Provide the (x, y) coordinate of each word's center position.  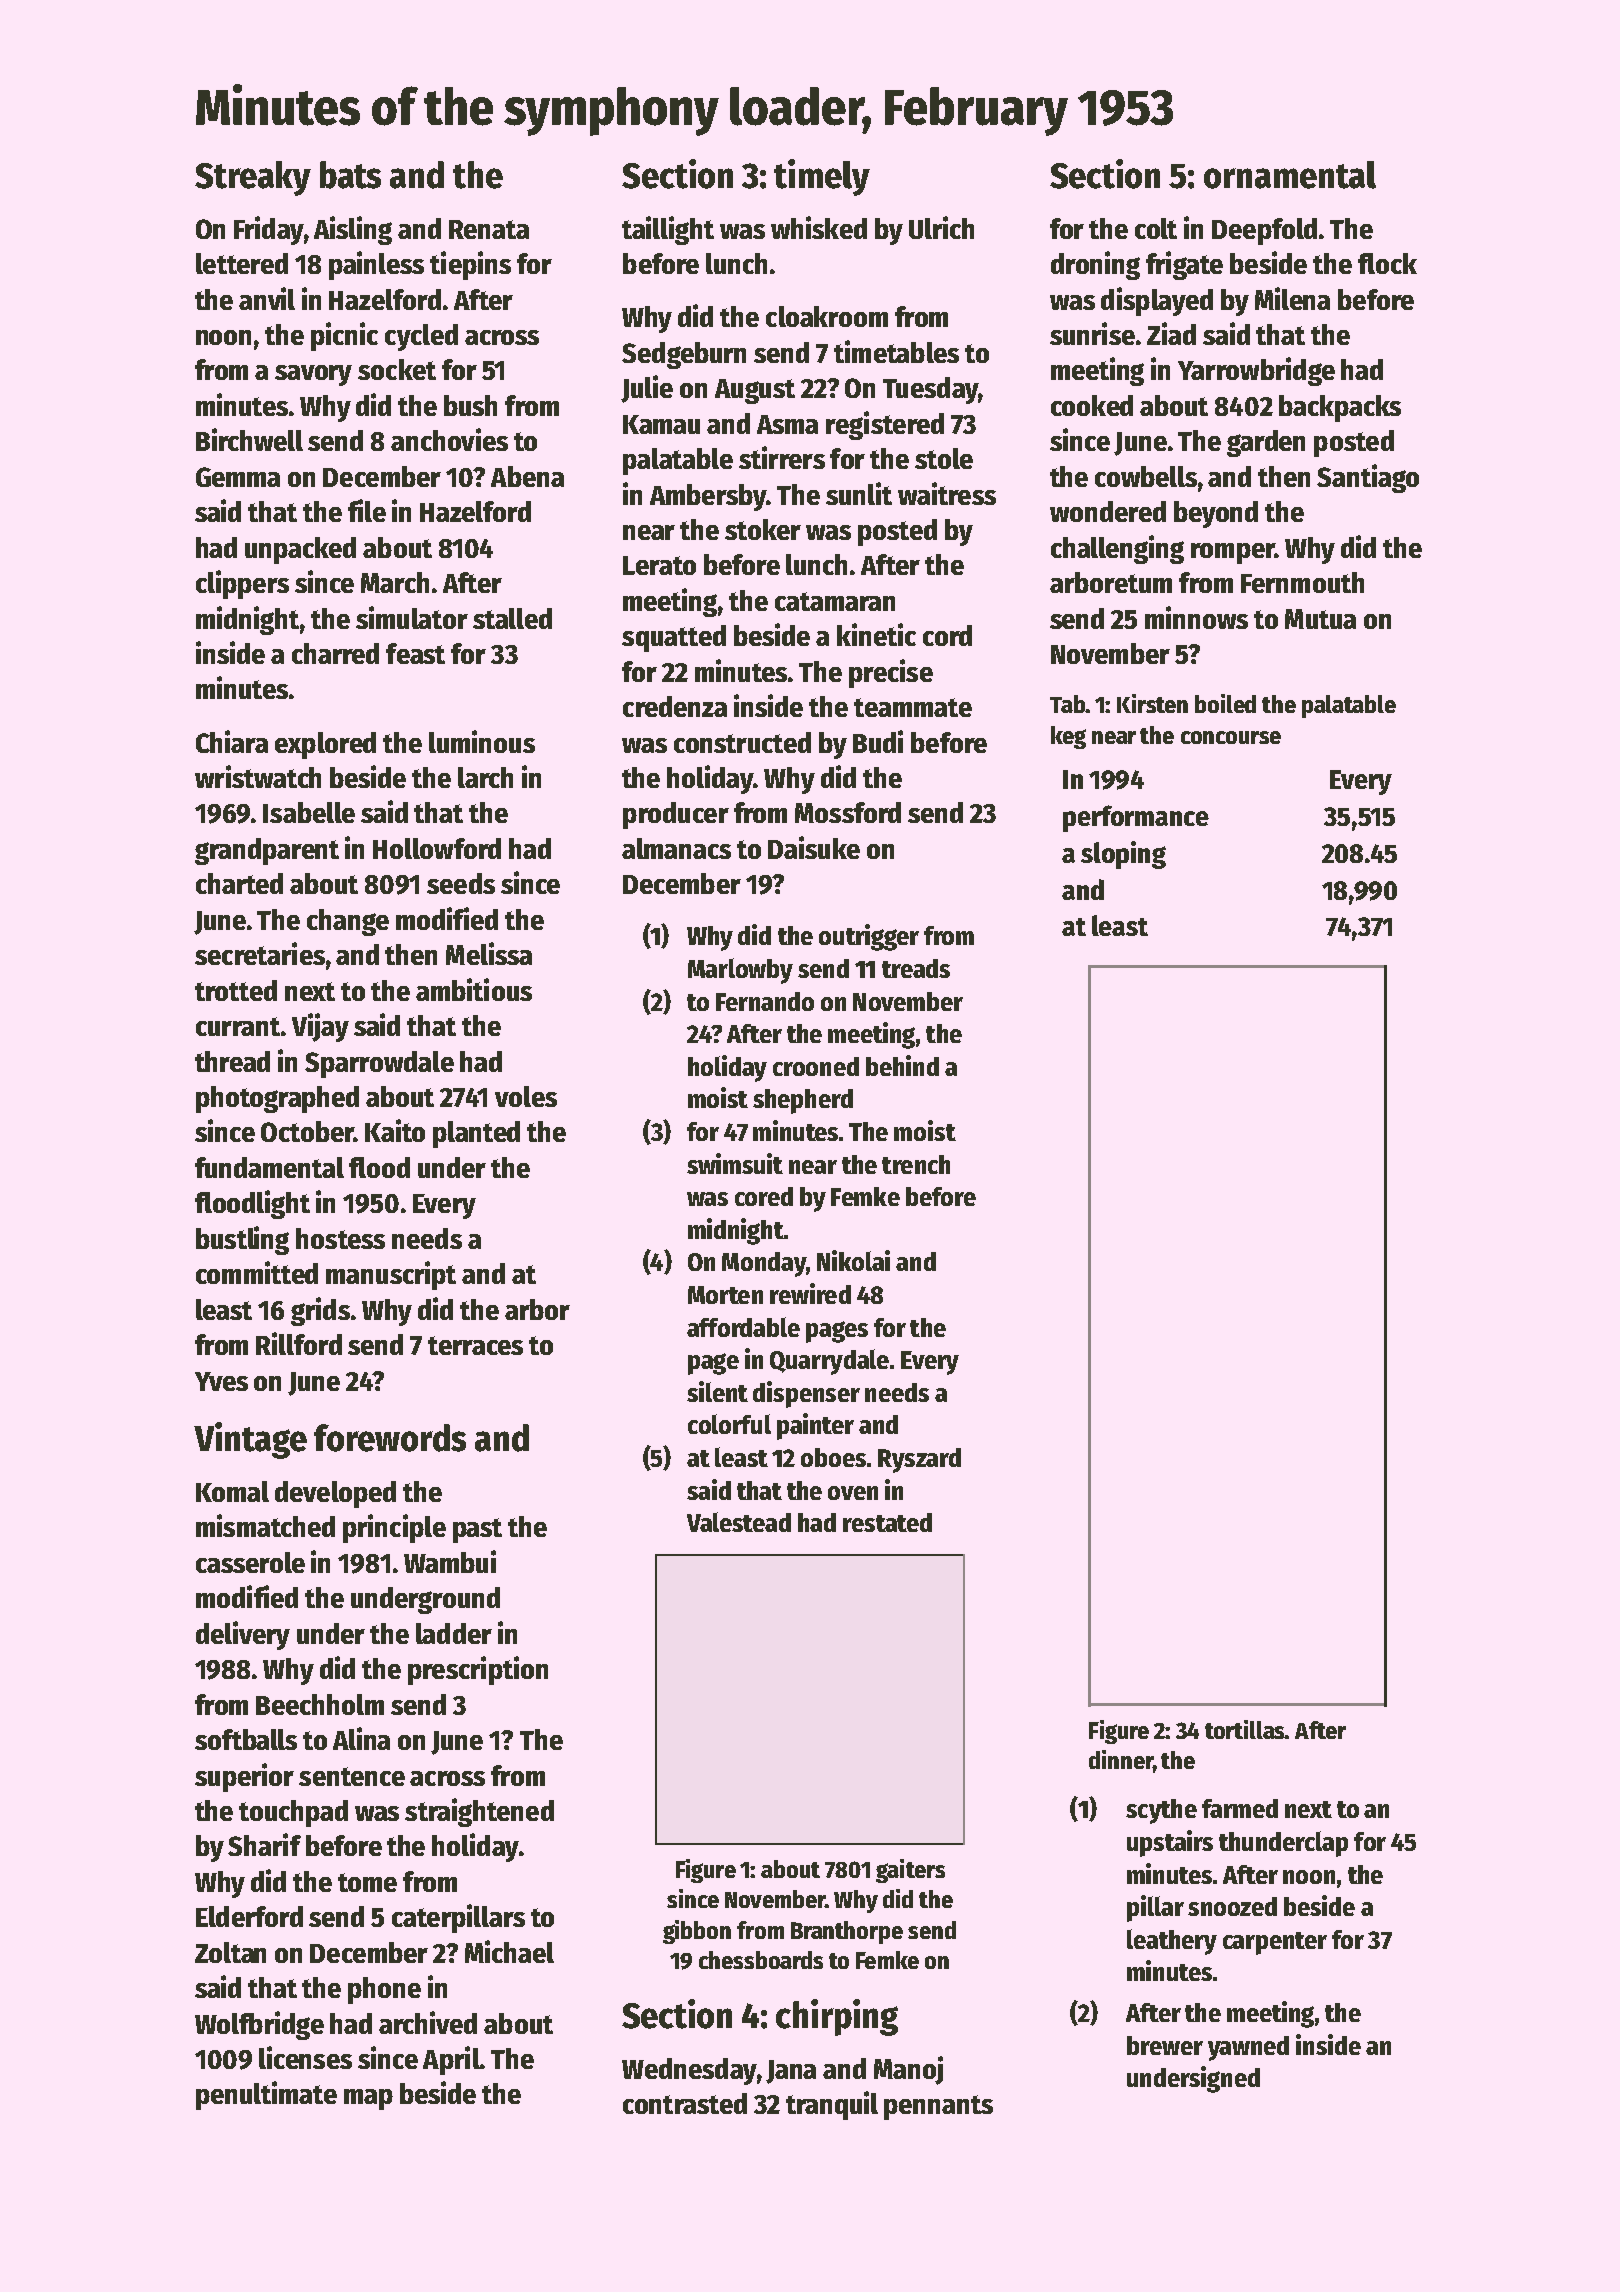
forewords (390, 1438)
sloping (1123, 855)
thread (232, 1061)
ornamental (1290, 175)
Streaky (253, 178)
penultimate (266, 2095)
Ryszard (919, 1460)
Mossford (848, 812)
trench (916, 1164)
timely (822, 177)
